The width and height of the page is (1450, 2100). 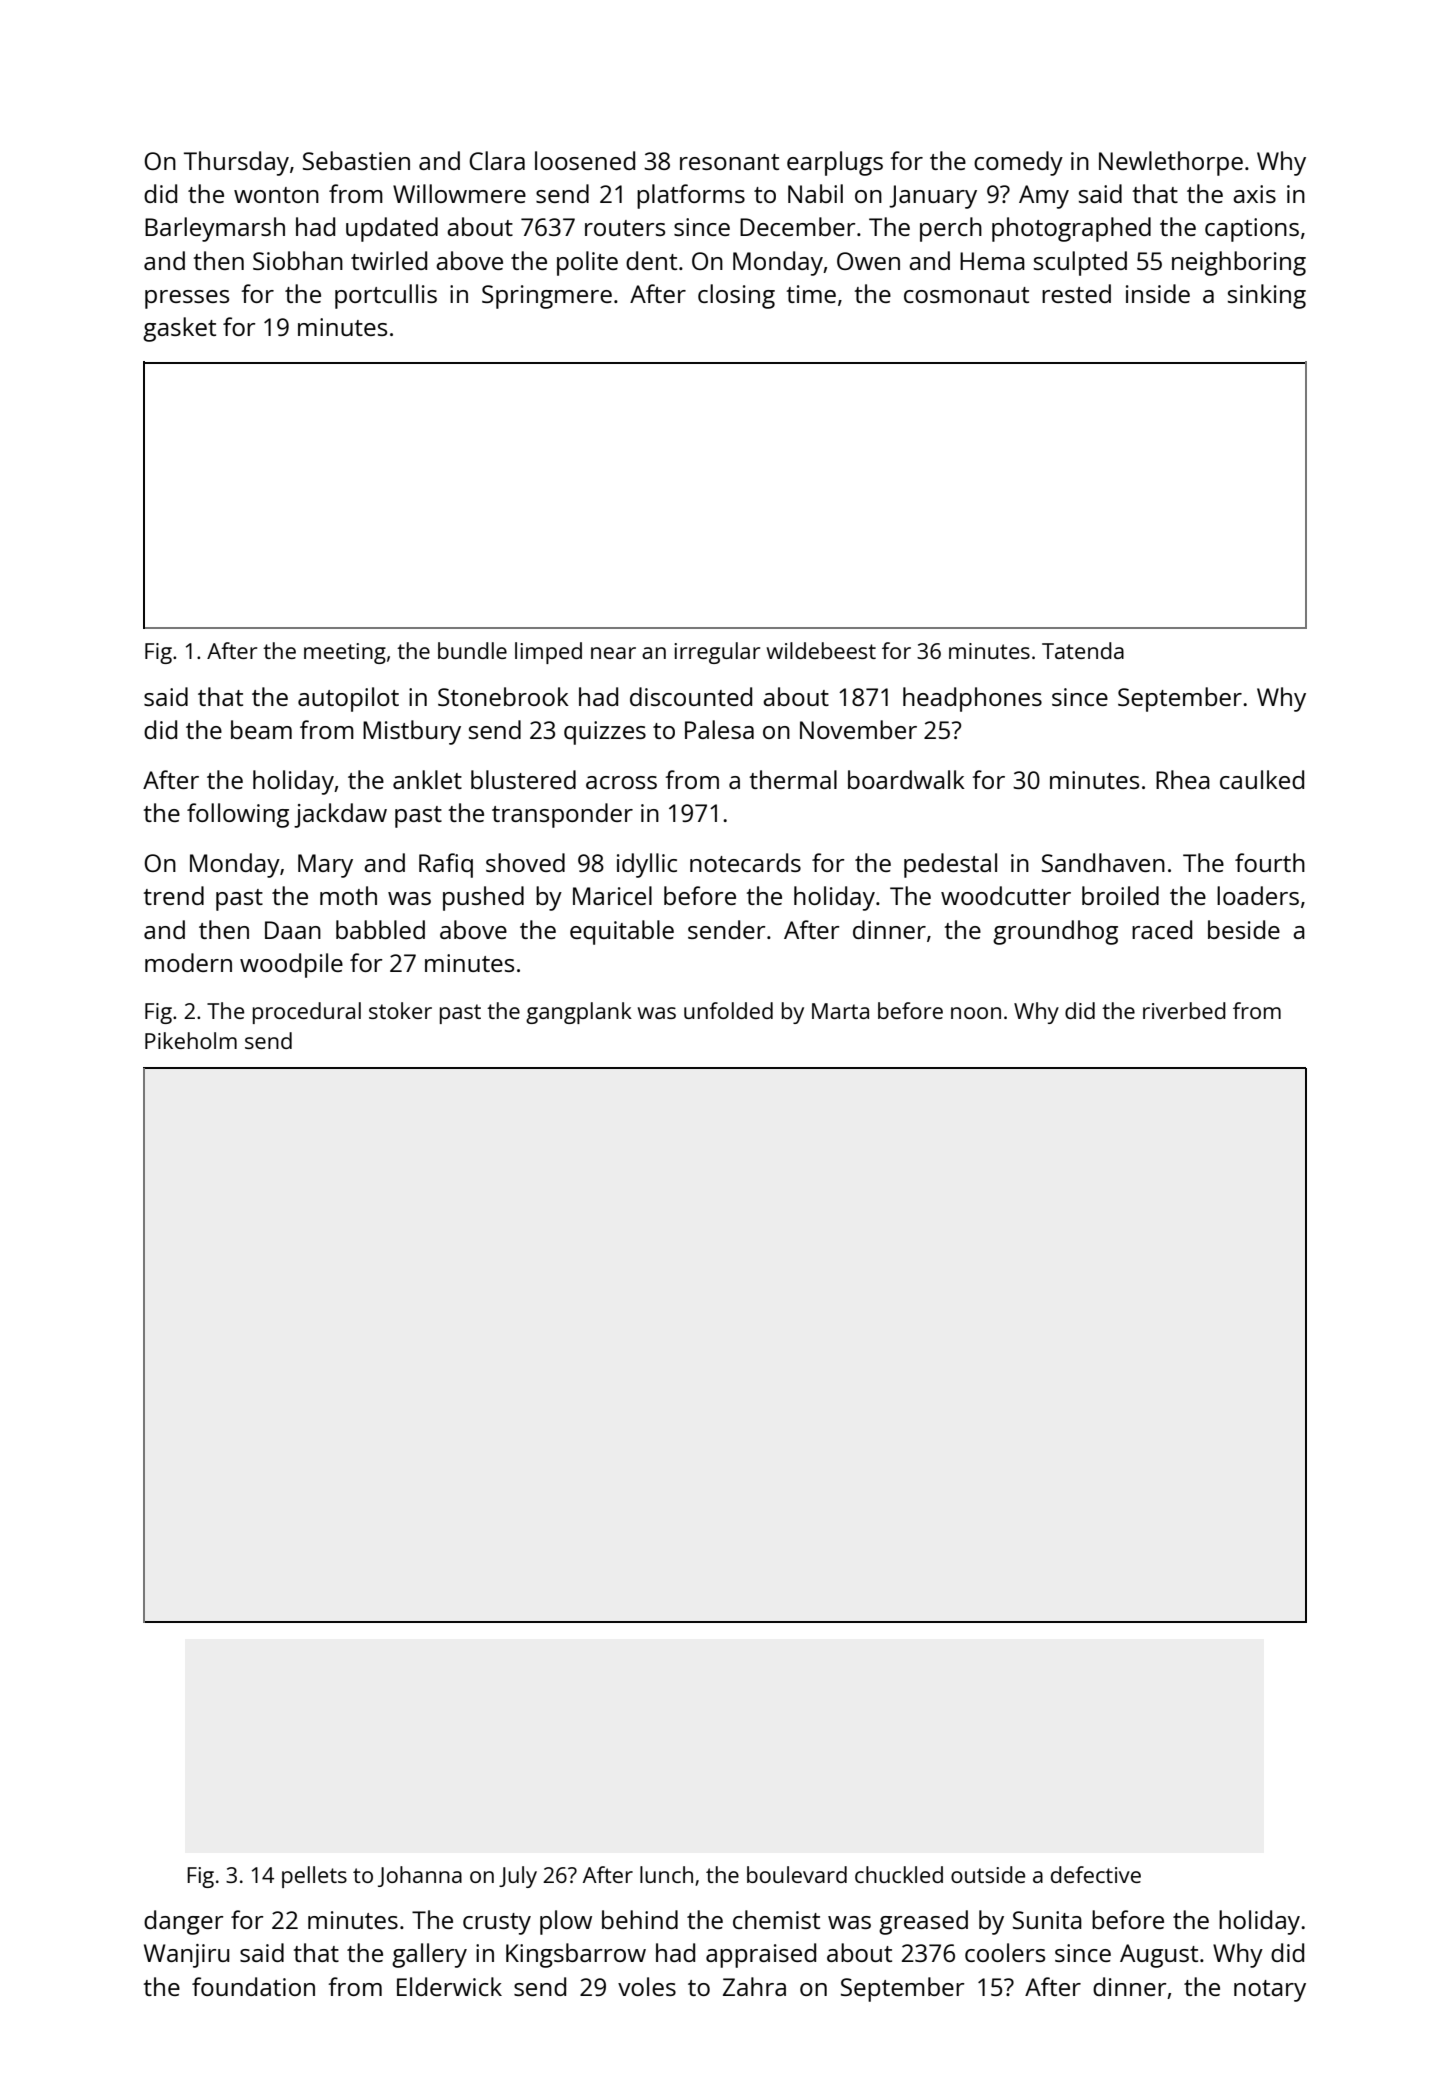 I want to click on Pikeholm, so click(x=191, y=1040).
